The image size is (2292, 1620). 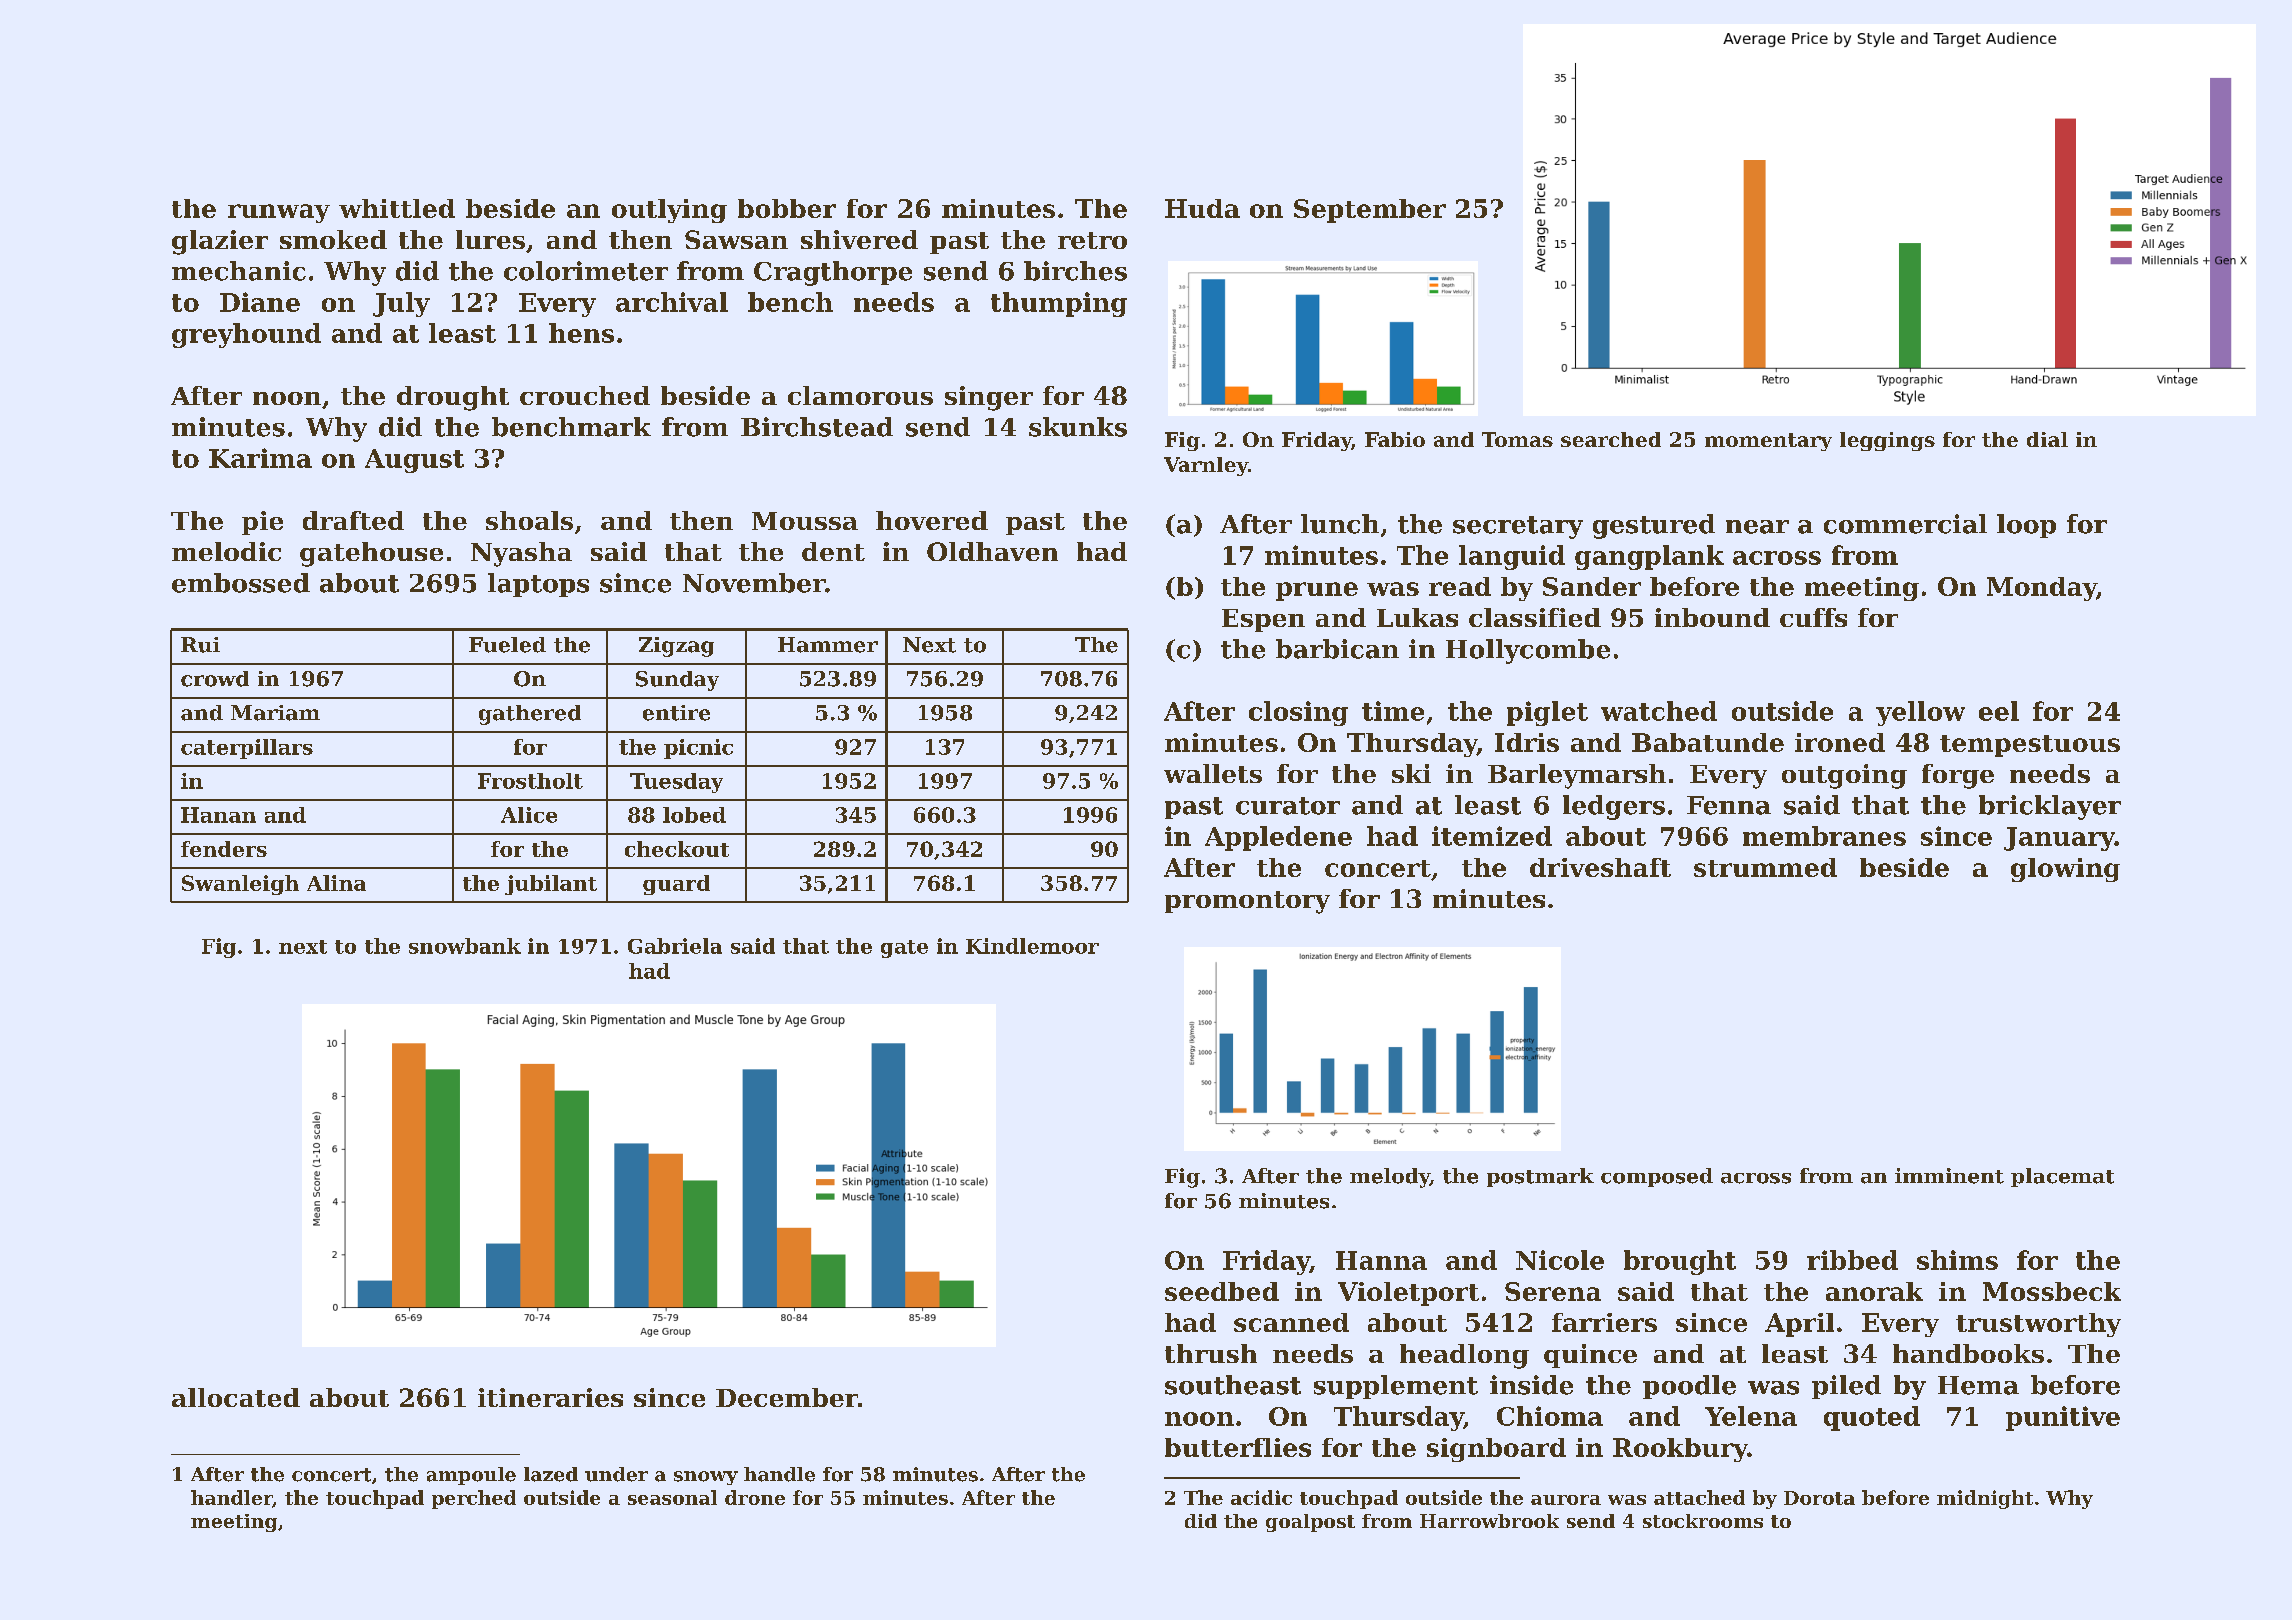 What do you see at coordinates (550, 1397) in the document?
I see `itineraries` at bounding box center [550, 1397].
